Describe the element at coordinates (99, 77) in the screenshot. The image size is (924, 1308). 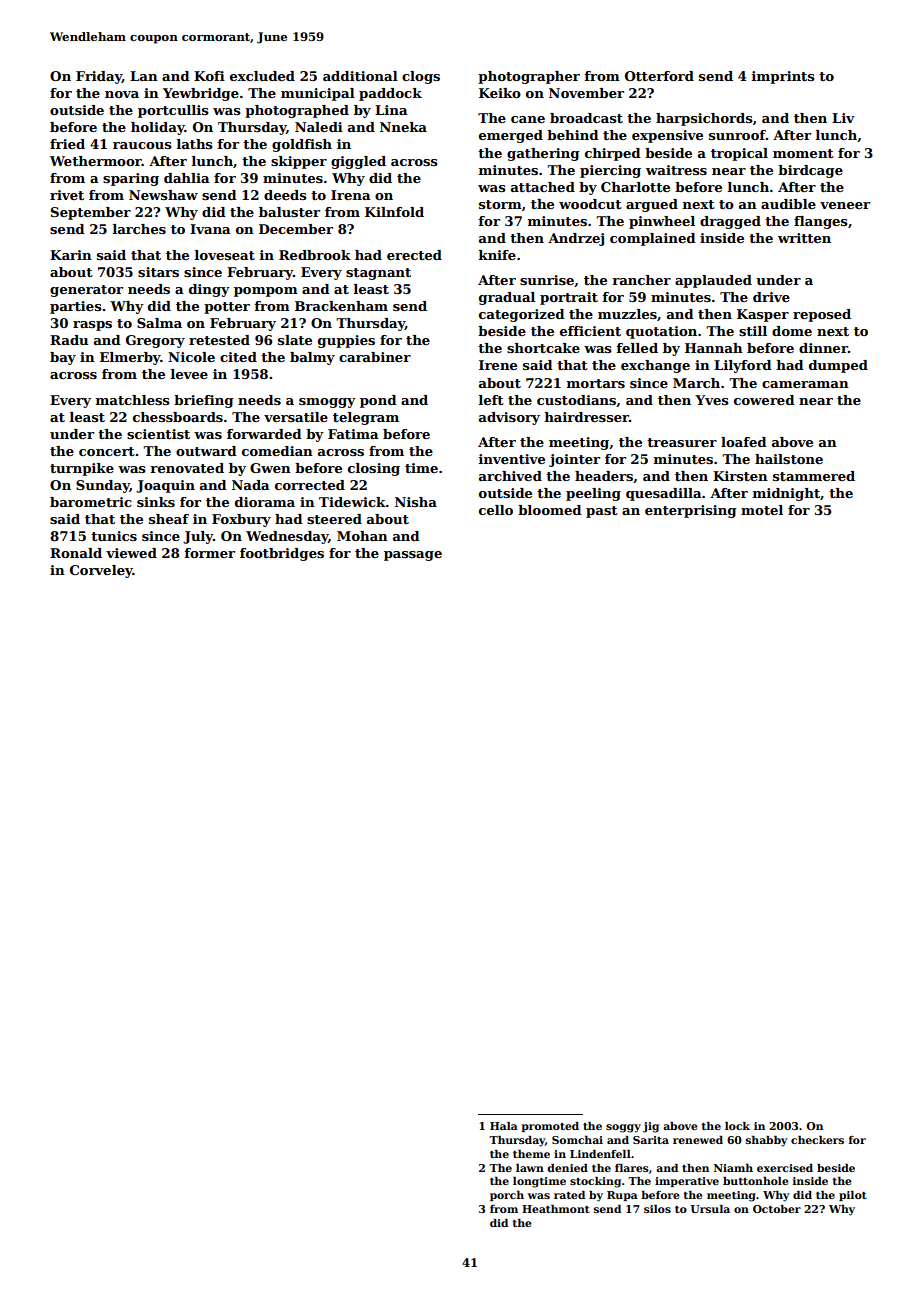
I see `Friday` at that location.
